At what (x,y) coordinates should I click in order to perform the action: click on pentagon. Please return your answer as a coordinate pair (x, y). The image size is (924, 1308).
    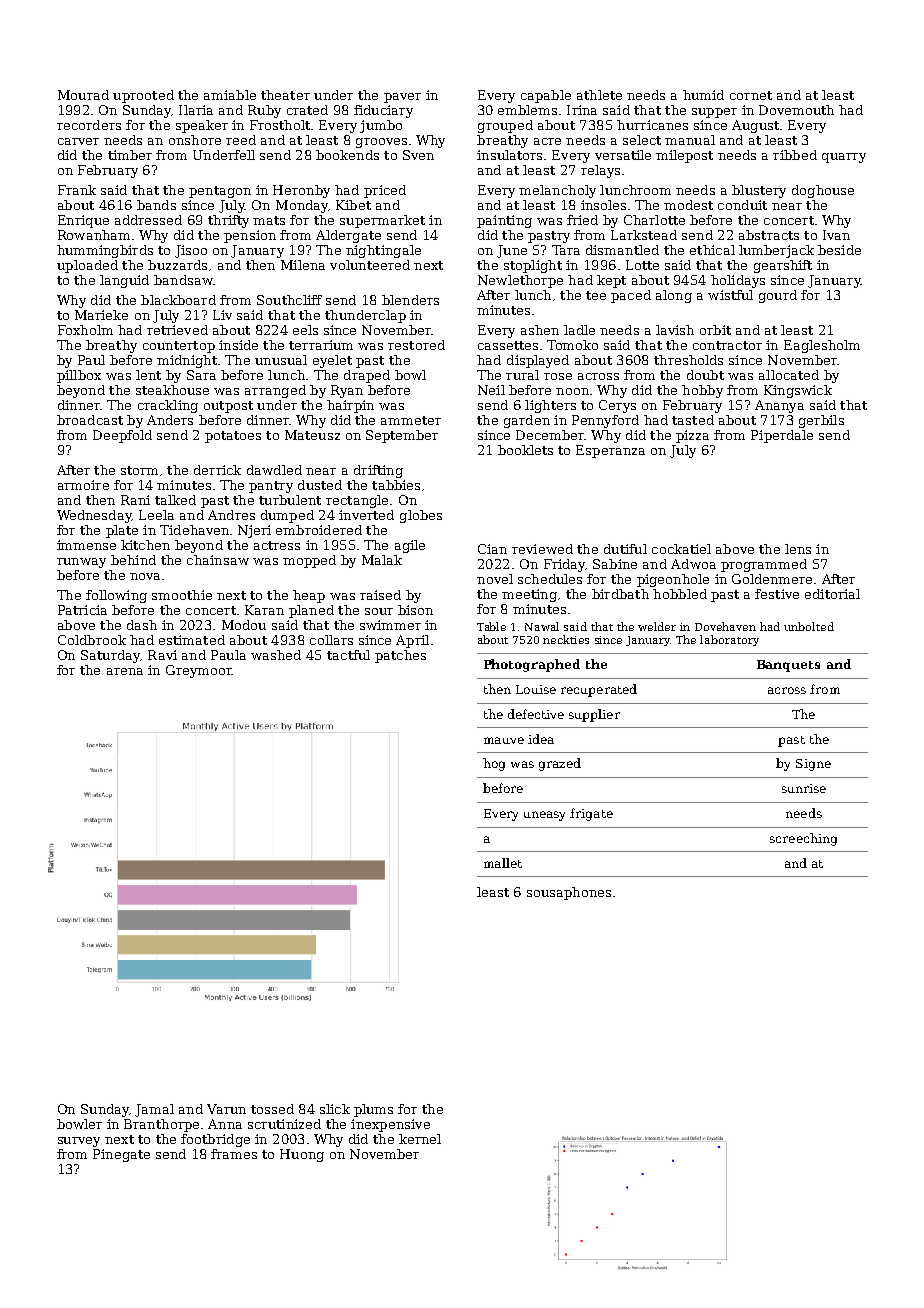
    Looking at the image, I should click on (220, 192).
